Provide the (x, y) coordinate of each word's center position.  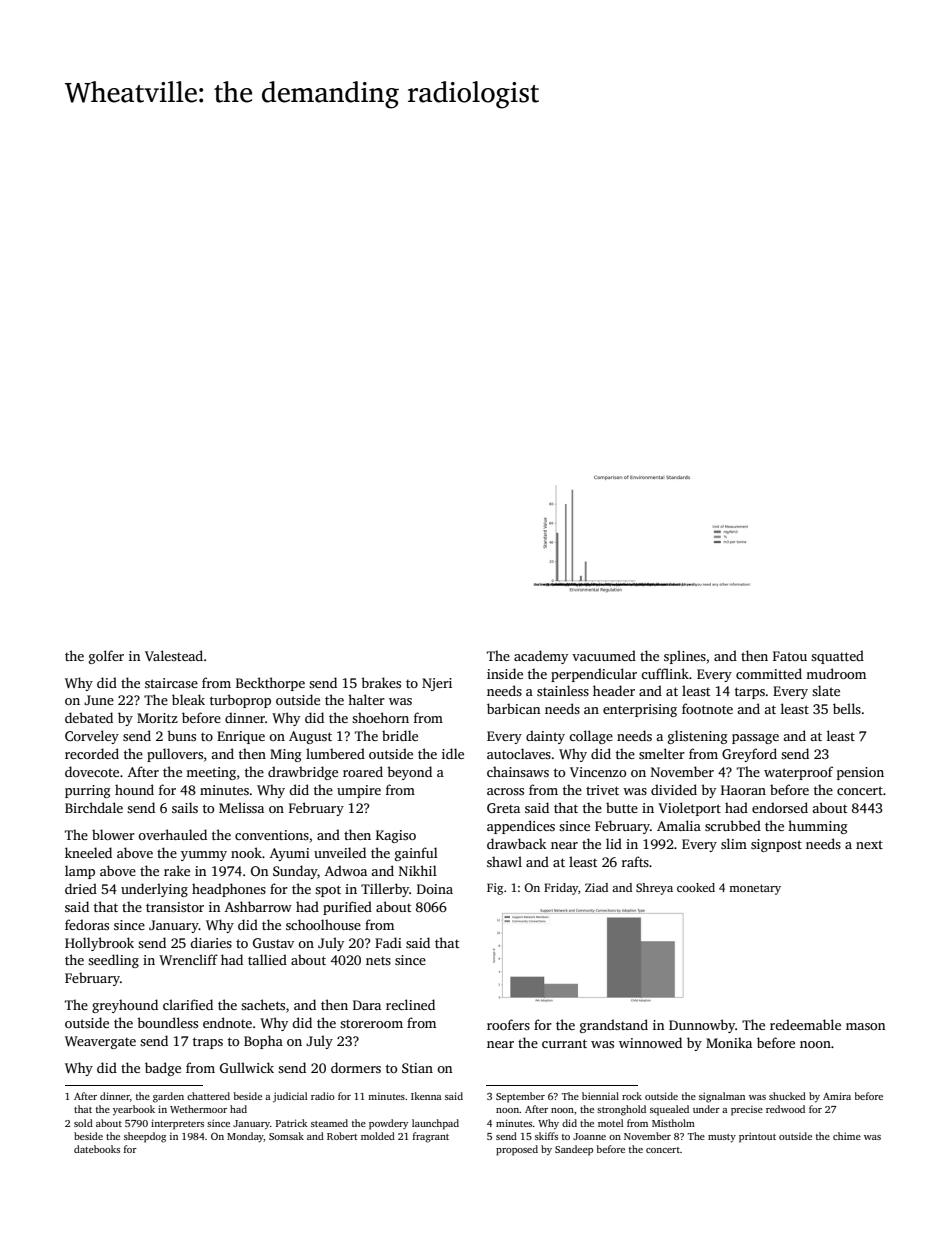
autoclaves (519, 753)
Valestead (174, 655)
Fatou (790, 656)
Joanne (589, 1136)
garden (168, 1097)
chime (847, 1136)
